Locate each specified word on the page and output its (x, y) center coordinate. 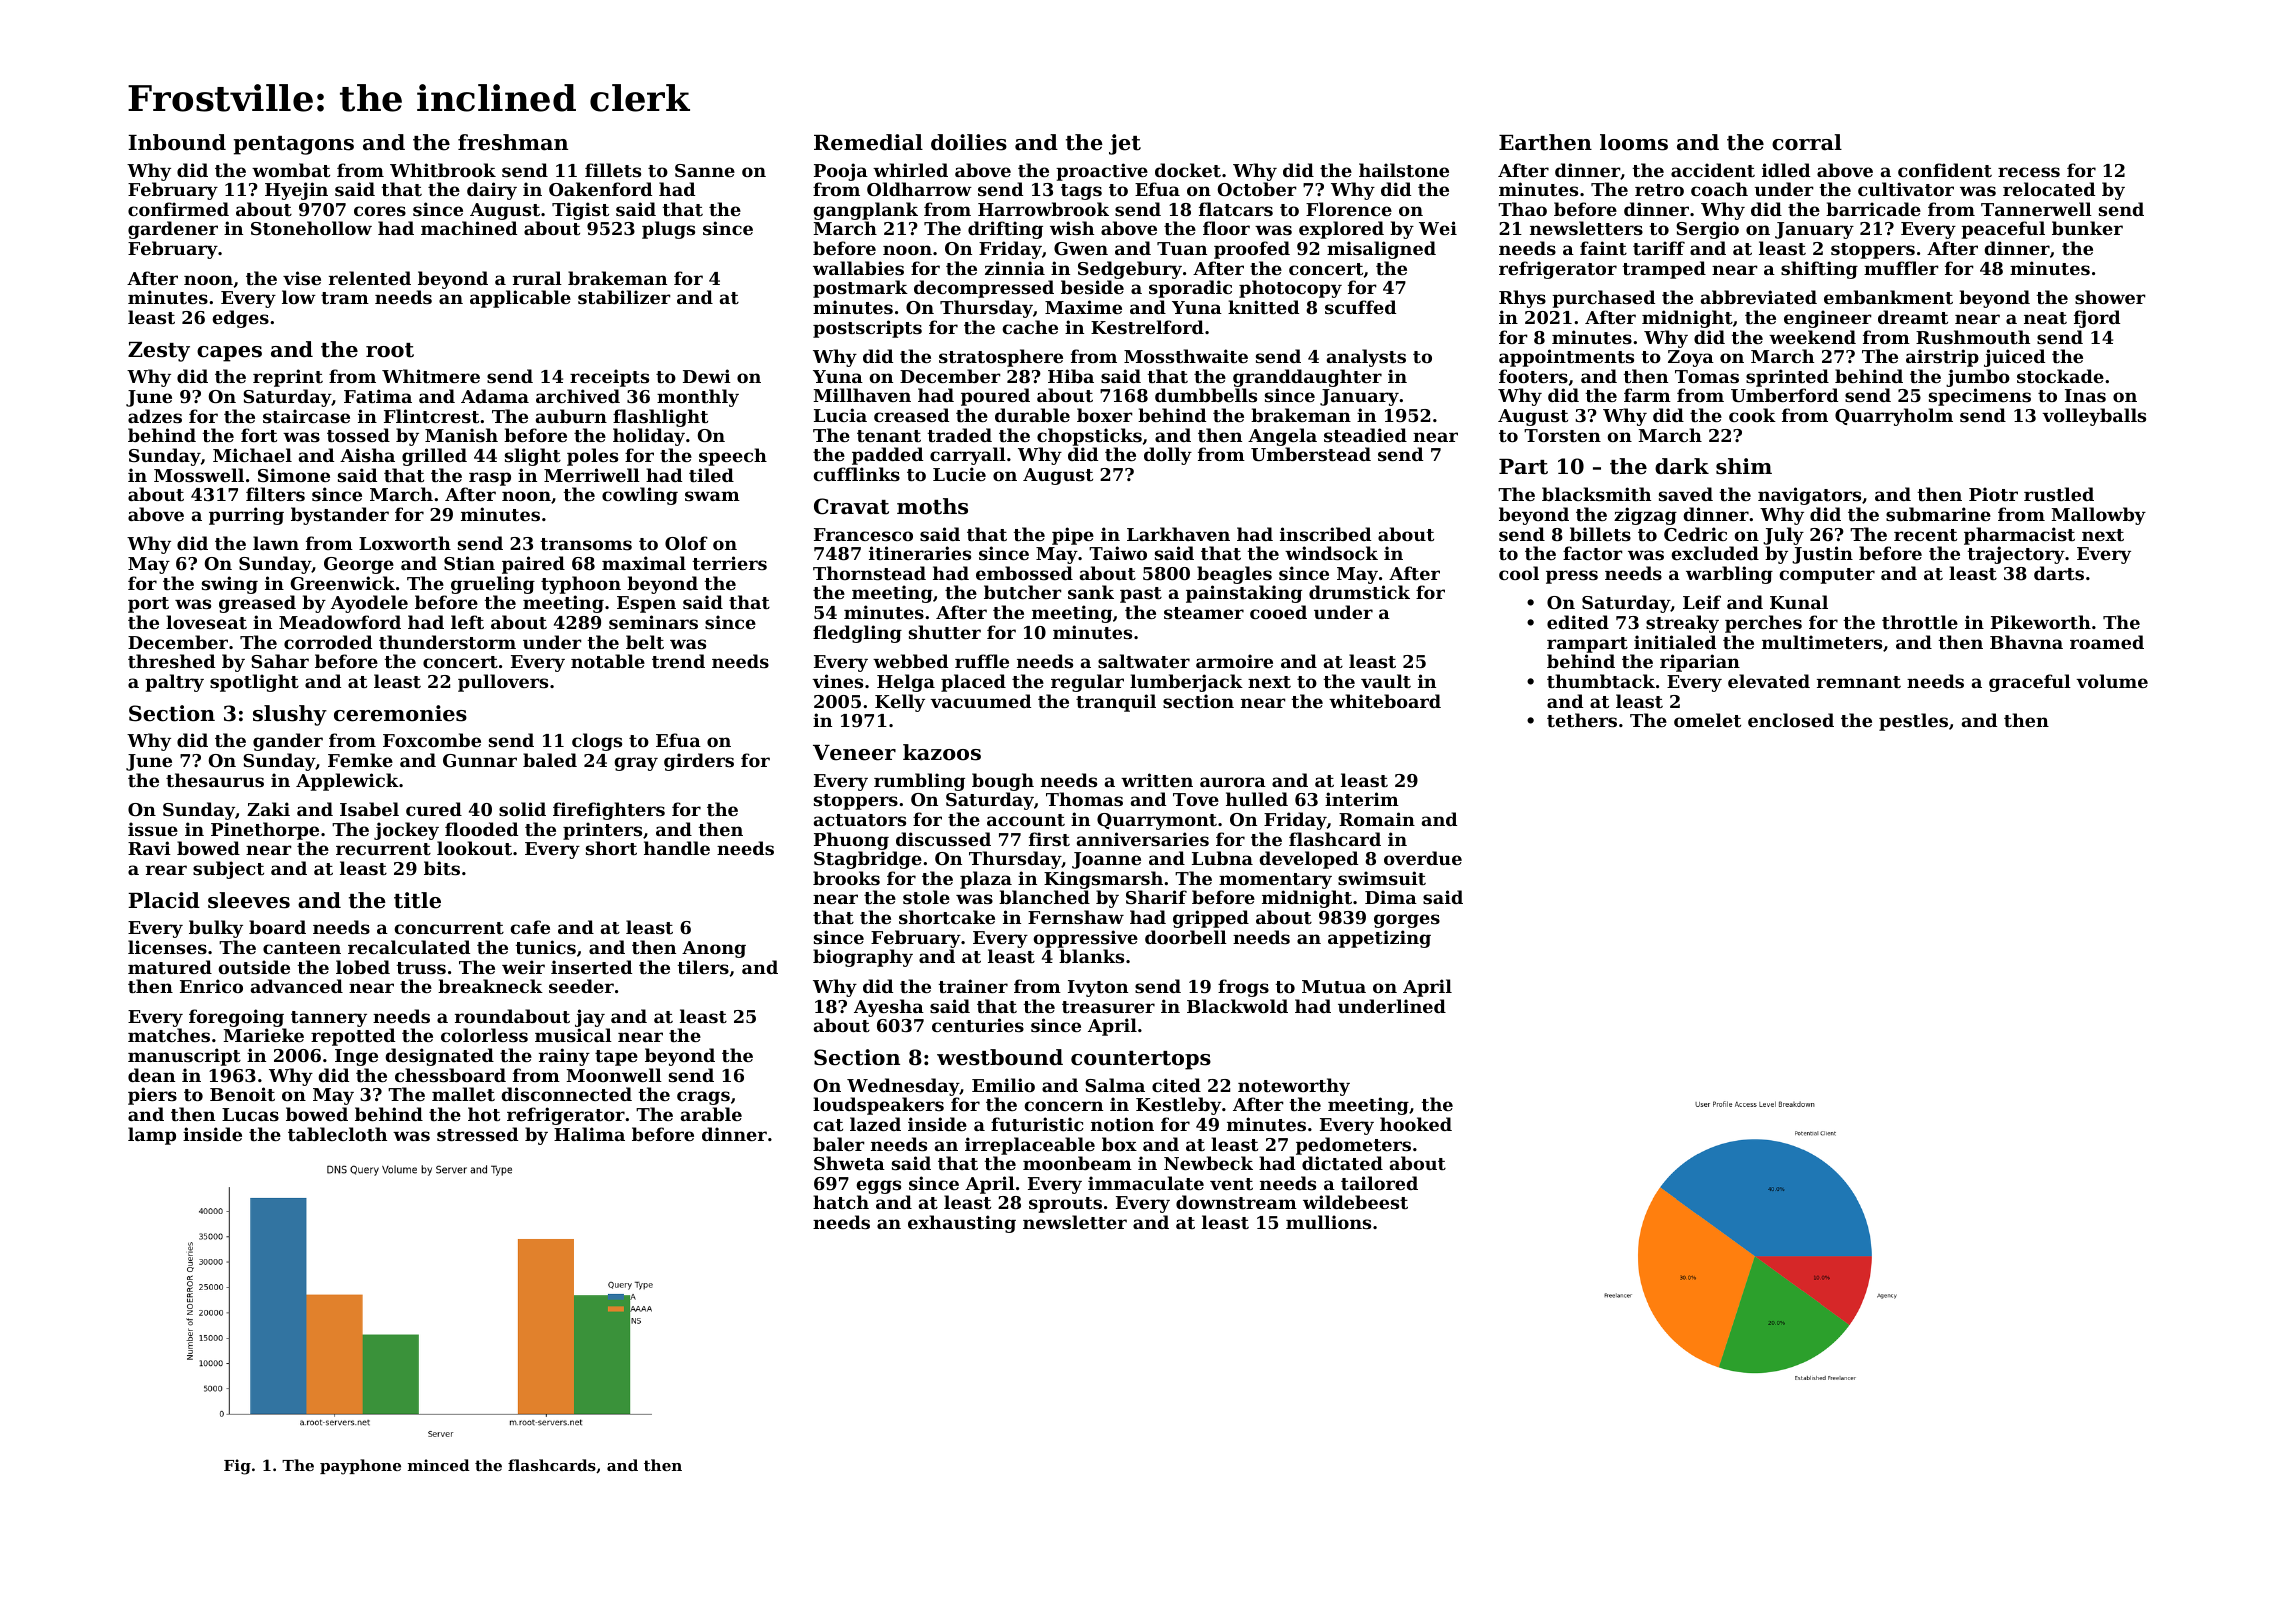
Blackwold (1237, 1006)
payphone (360, 1467)
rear (166, 870)
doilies (969, 142)
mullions (1328, 1222)
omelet (1707, 720)
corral (1807, 142)
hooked (1416, 1124)
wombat (291, 170)
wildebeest (1355, 1202)
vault (1386, 681)
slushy (290, 715)
